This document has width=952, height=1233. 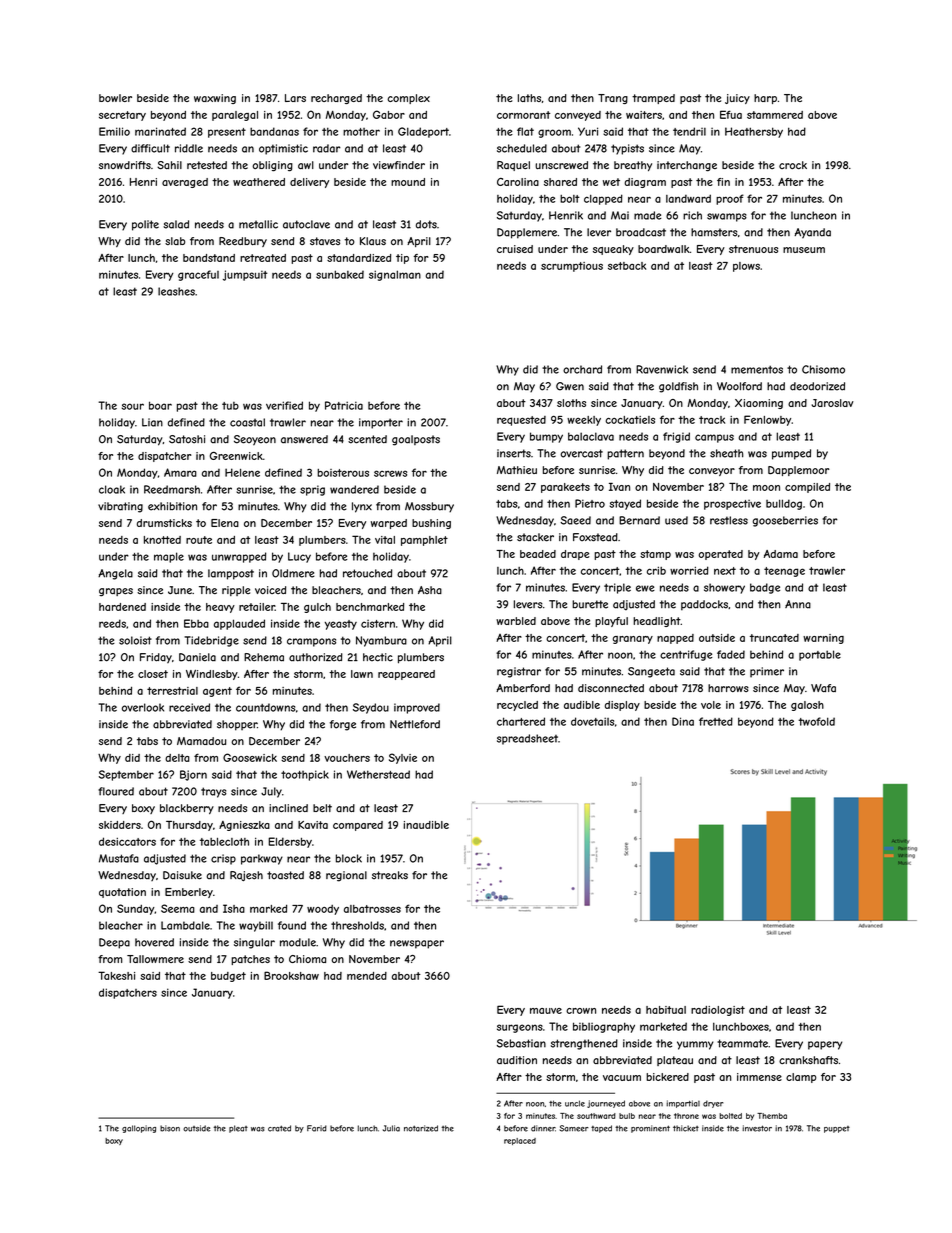 What do you see at coordinates (116, 791) in the document?
I see `floured` at bounding box center [116, 791].
